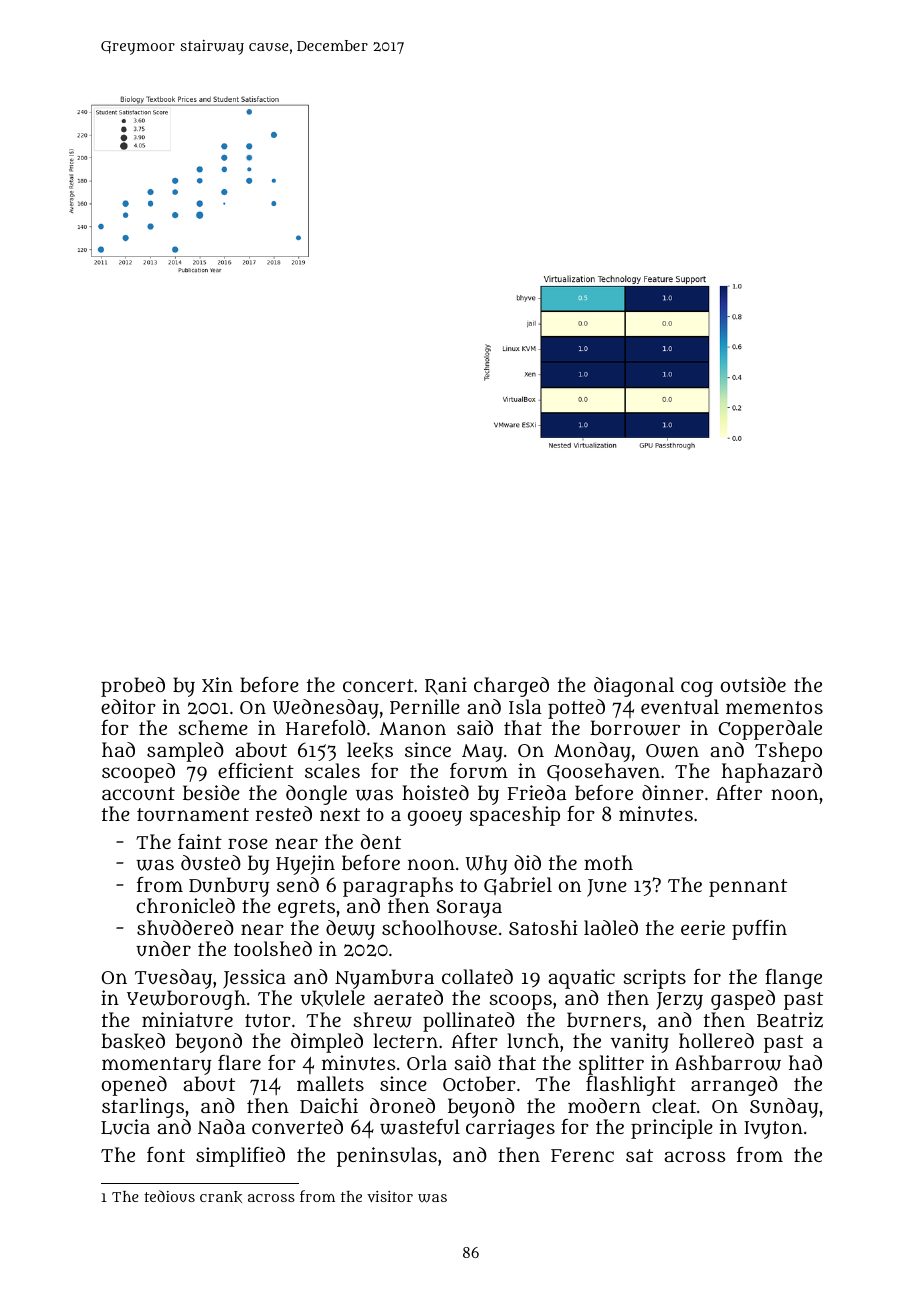 This screenshot has width=924, height=1314. Describe the element at coordinates (217, 684) in the screenshot. I see `Xin` at that location.
